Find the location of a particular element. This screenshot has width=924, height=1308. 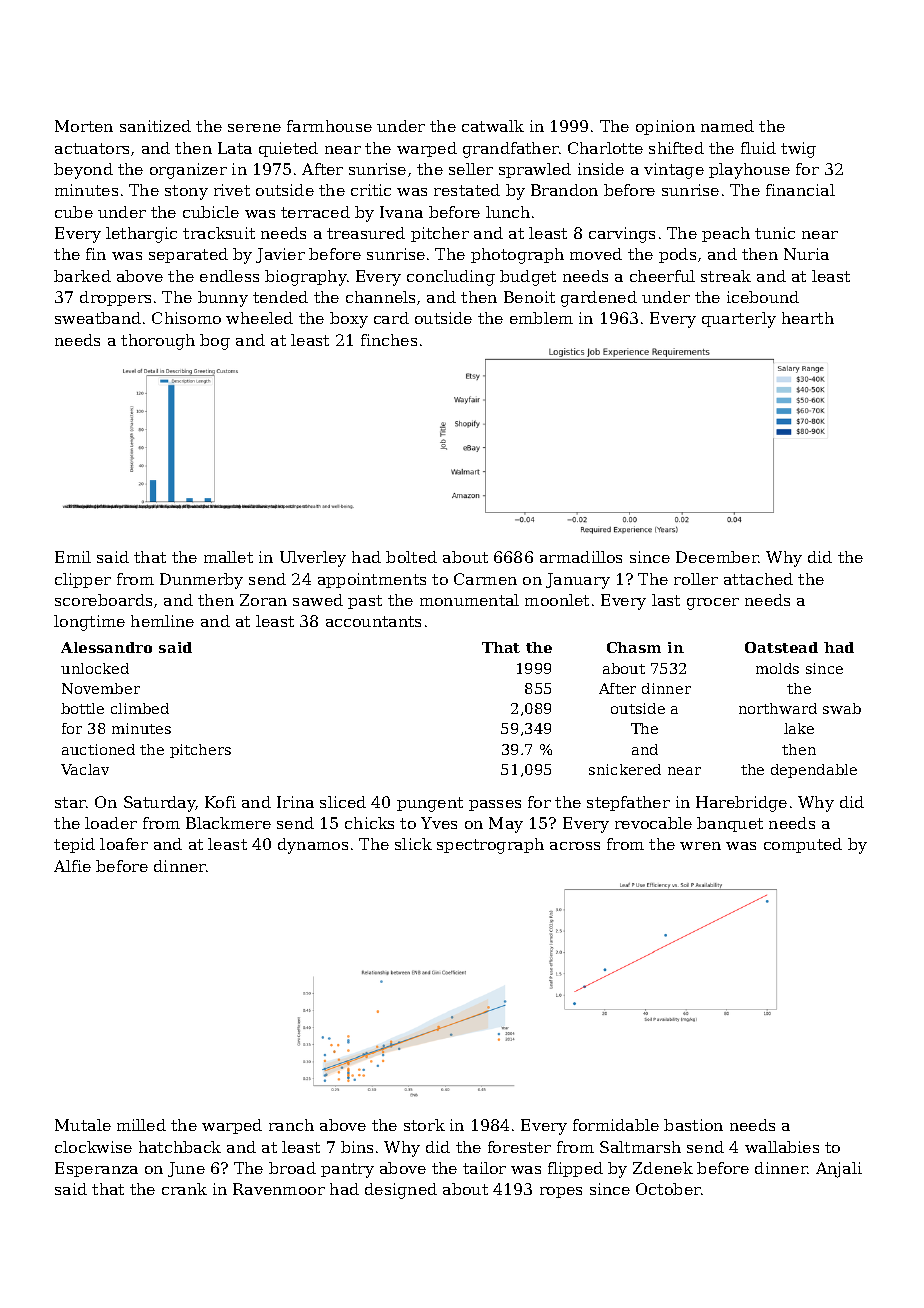

slick is located at coordinates (413, 844).
